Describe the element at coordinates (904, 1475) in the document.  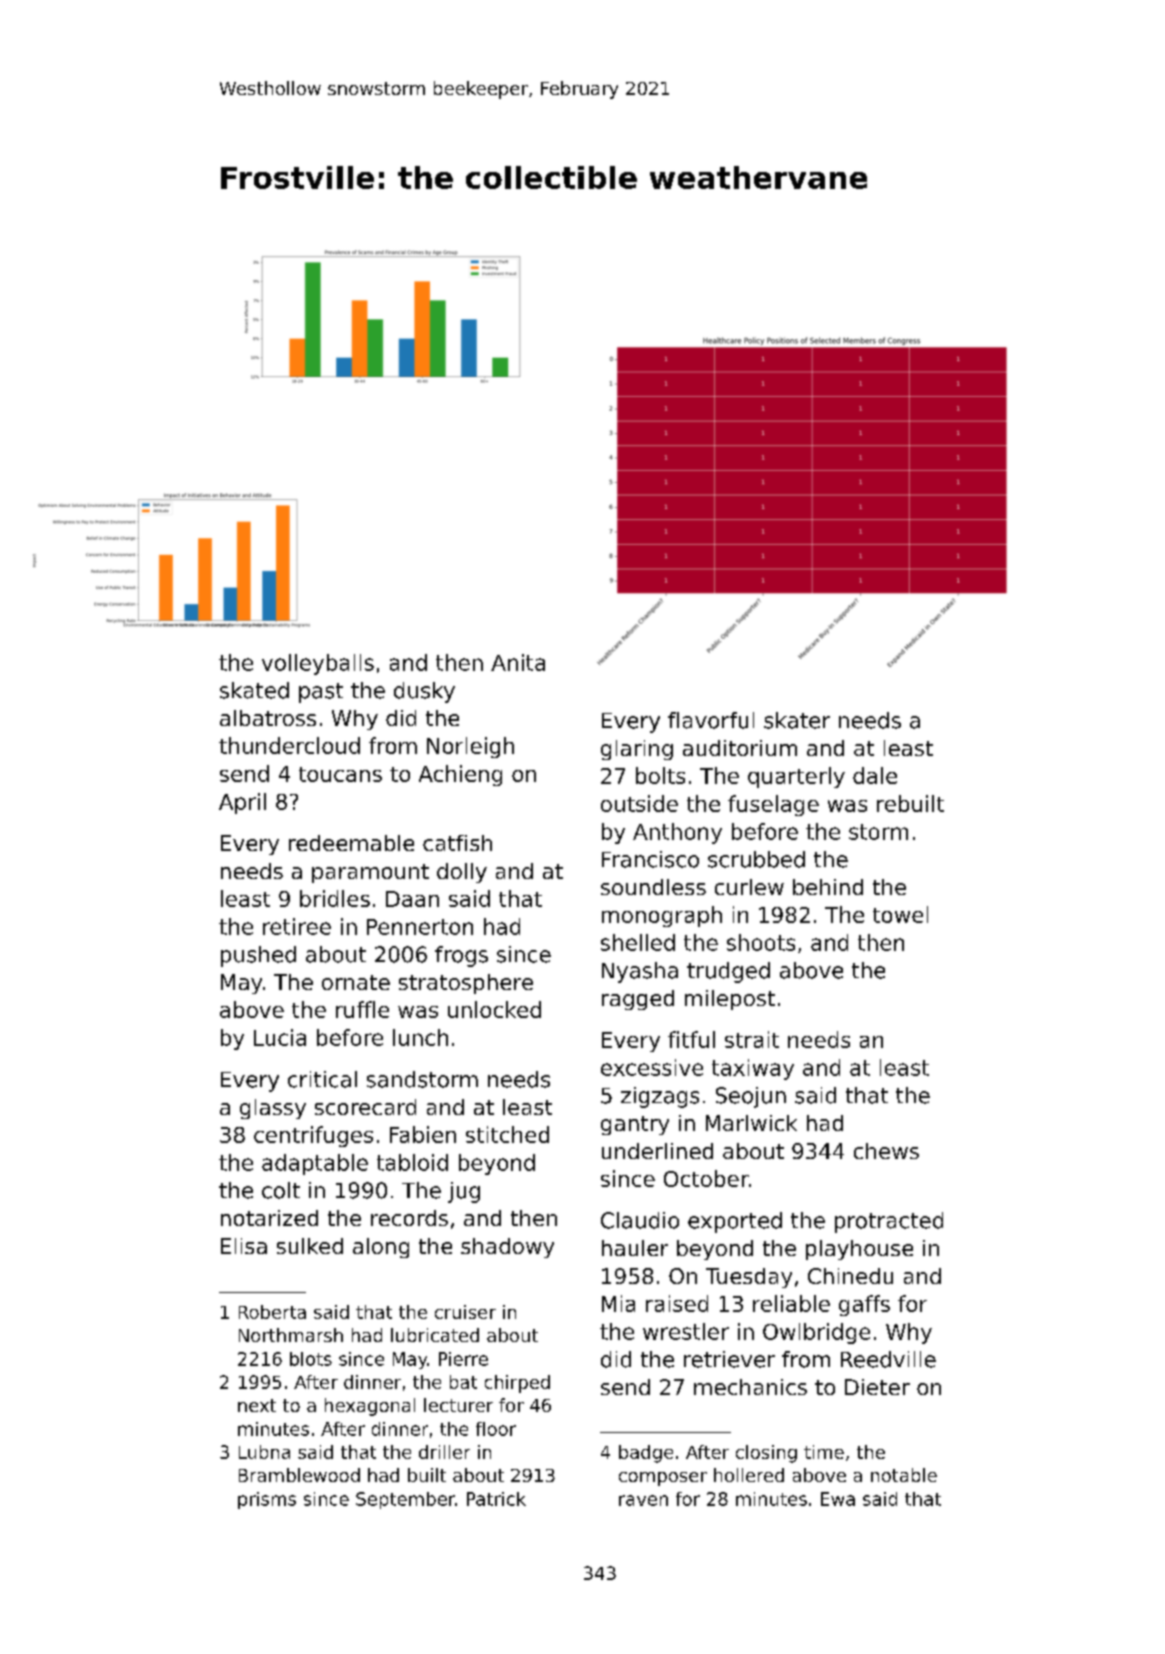
I see `notable` at that location.
